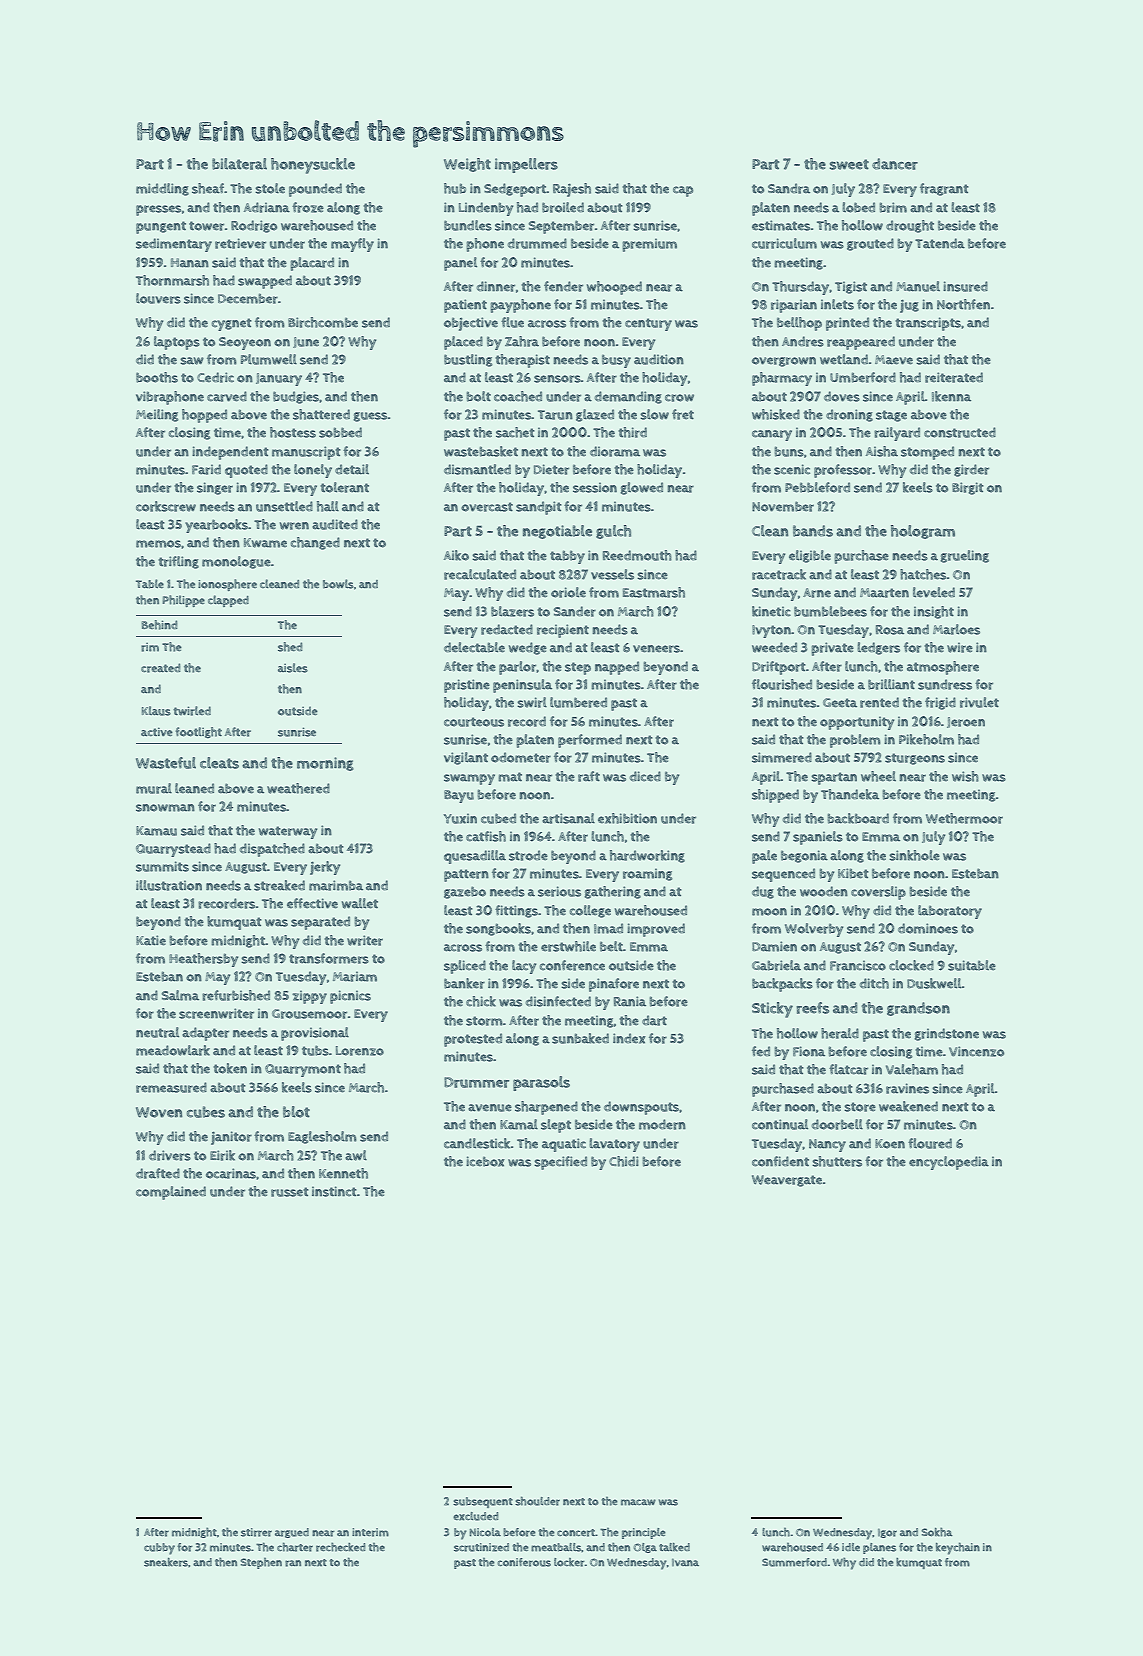  What do you see at coordinates (315, 190) in the screenshot?
I see `pounded` at bounding box center [315, 190].
